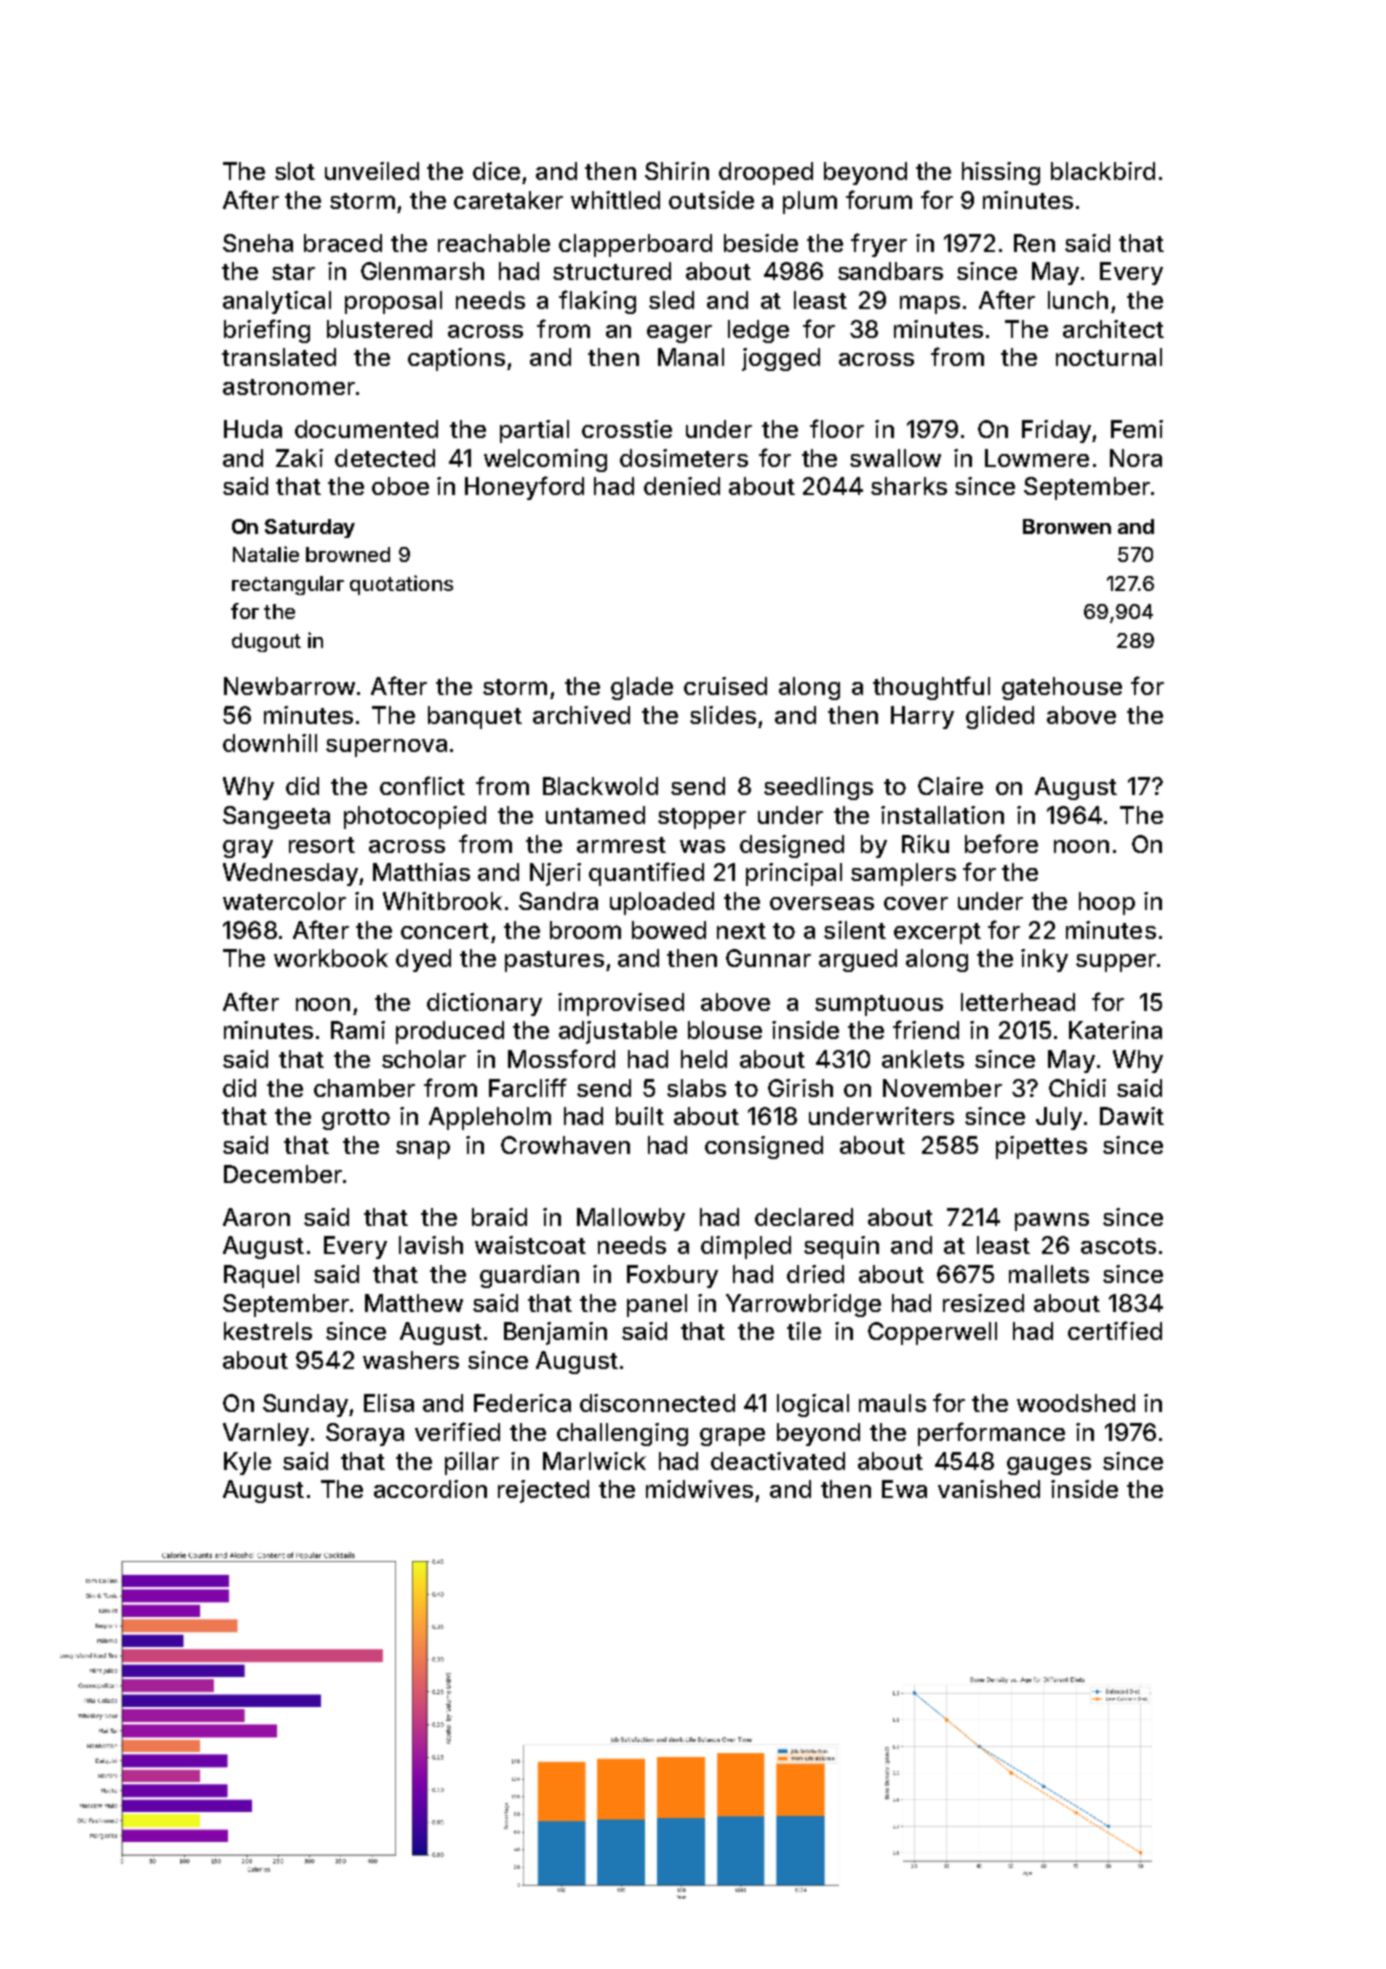 The image size is (1386, 1969). I want to click on proposal, so click(393, 302).
